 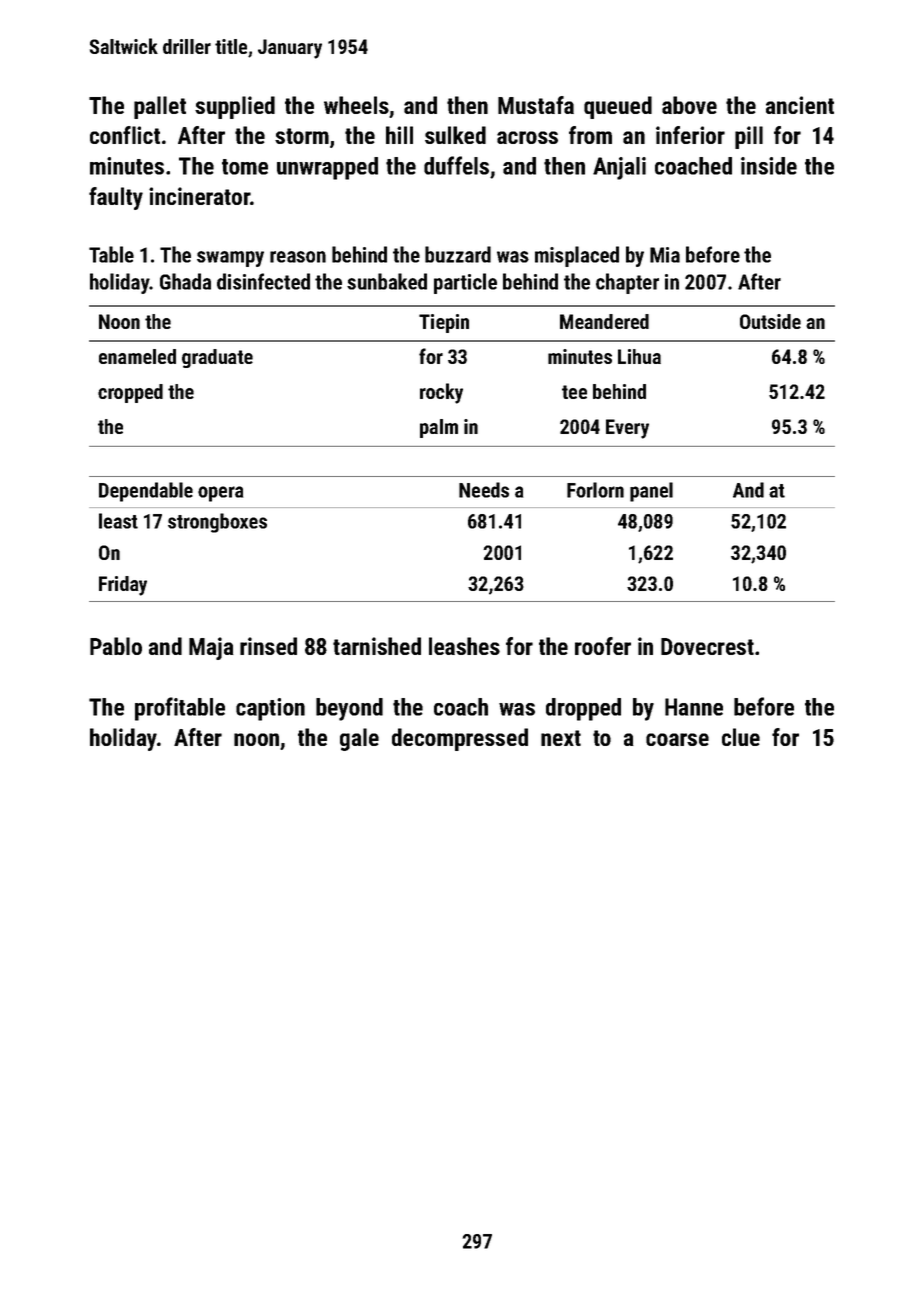 I want to click on pallet, so click(x=160, y=107).
